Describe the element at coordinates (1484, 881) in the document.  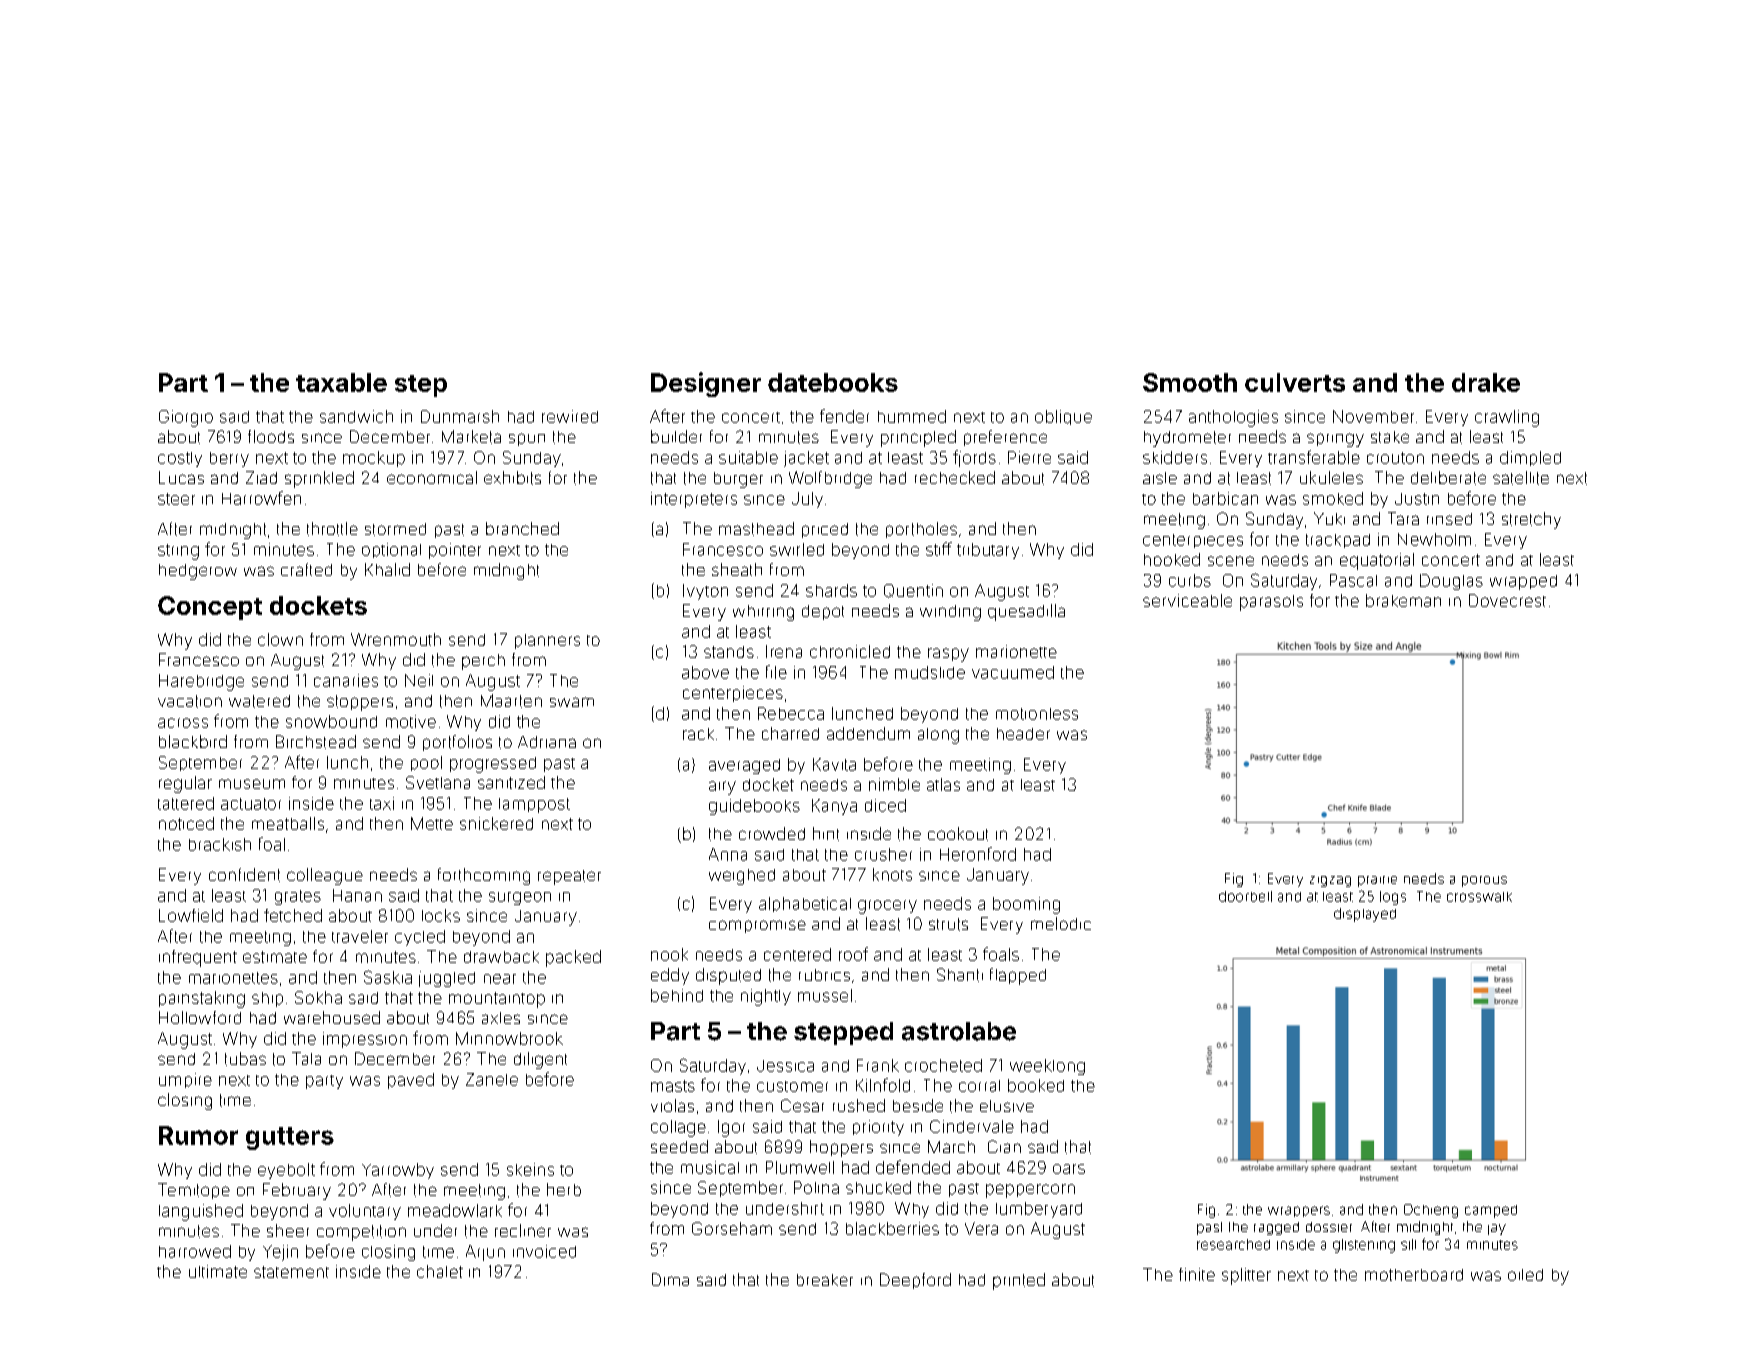
I see `porous` at that location.
